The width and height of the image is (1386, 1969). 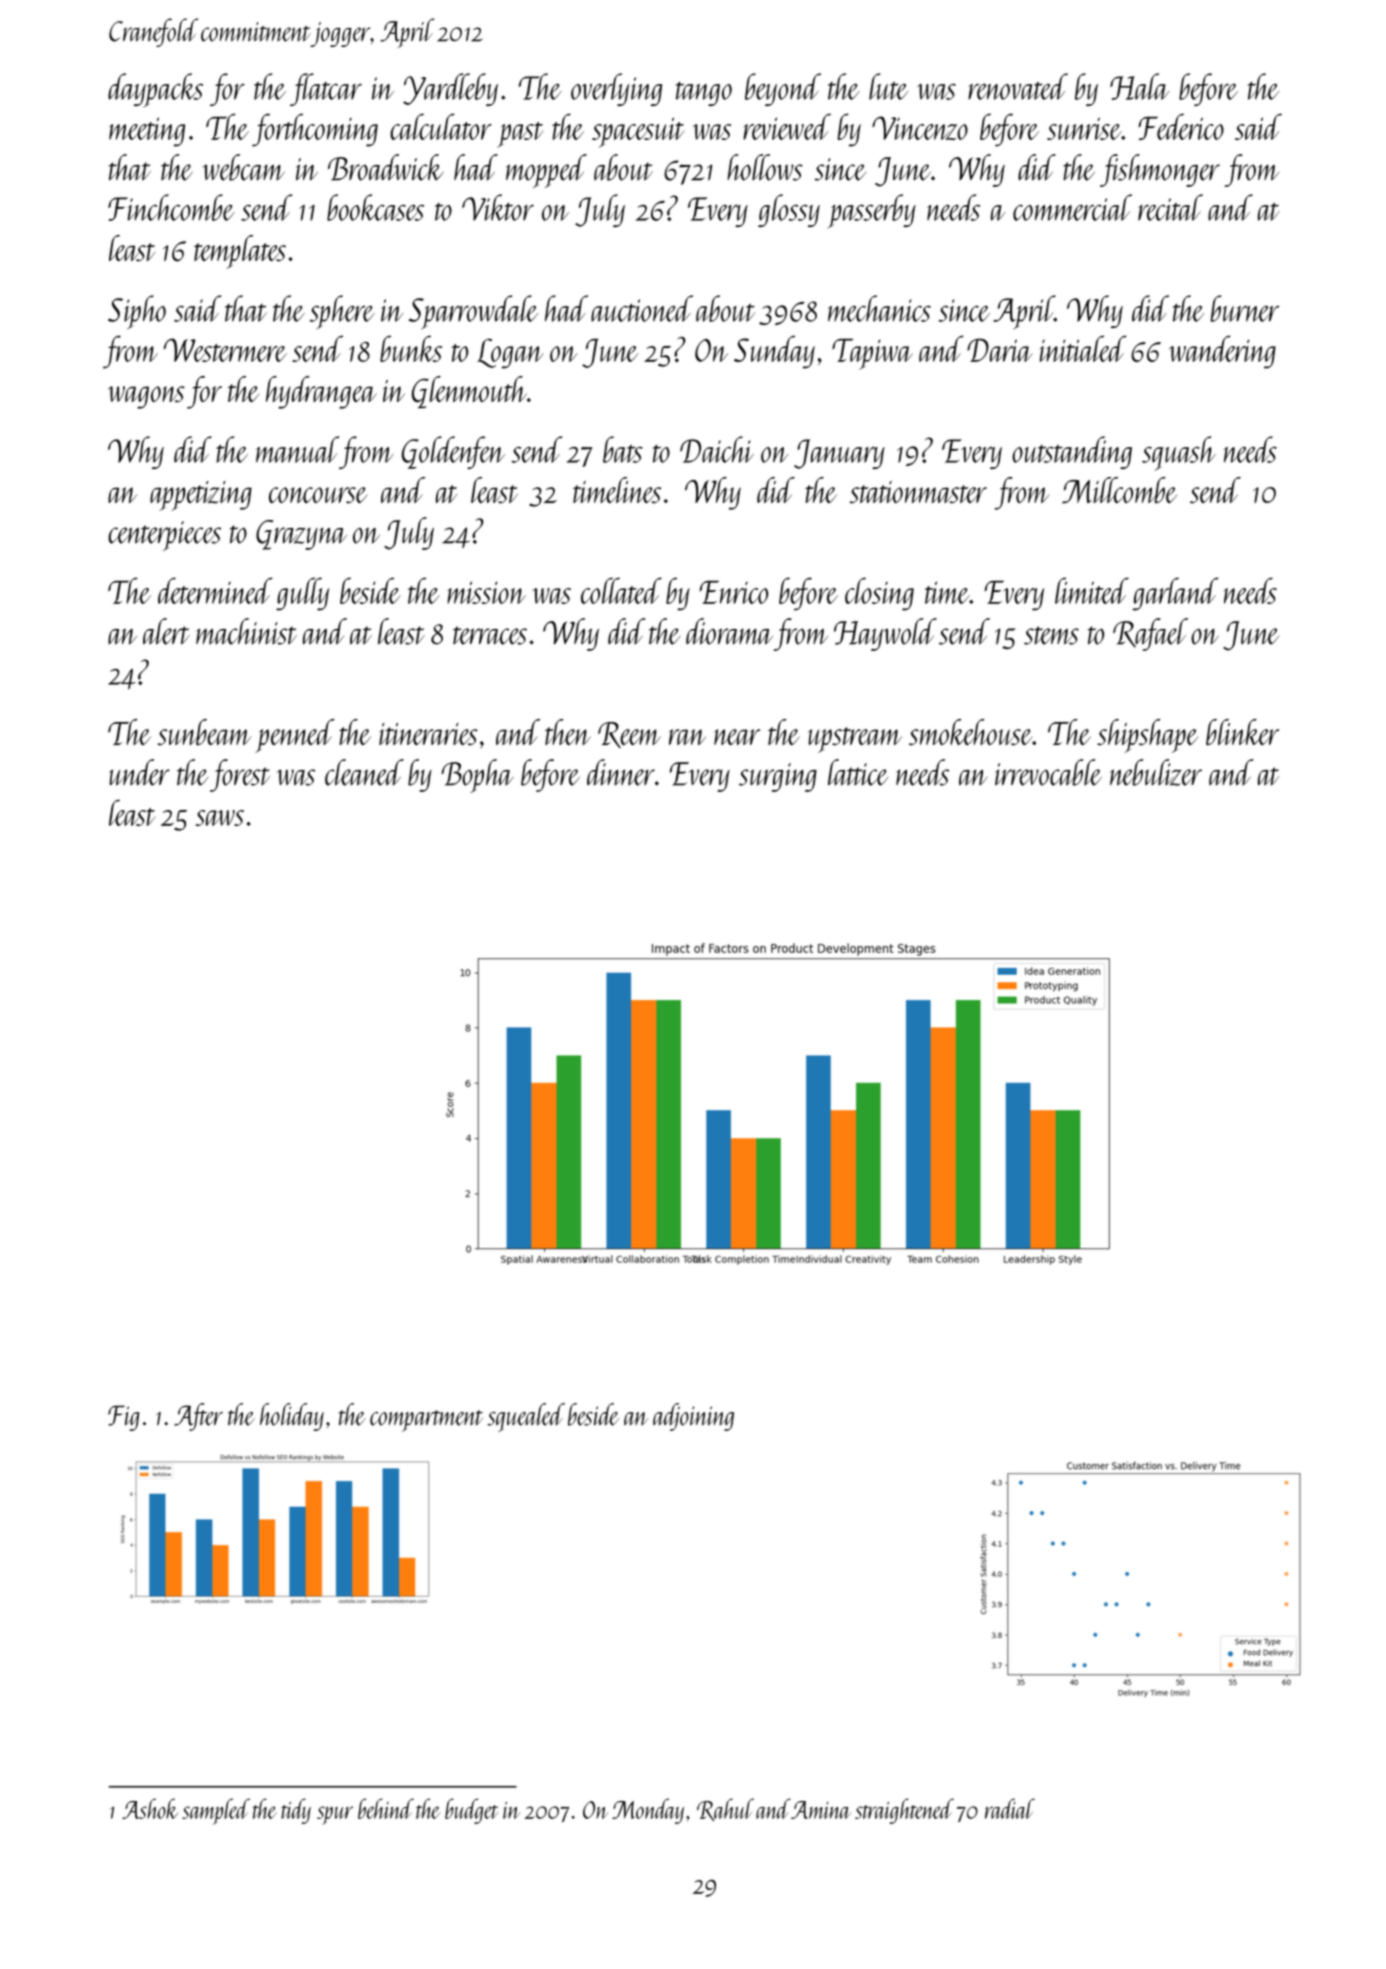 What do you see at coordinates (717, 449) in the image?
I see `Daichi` at bounding box center [717, 449].
